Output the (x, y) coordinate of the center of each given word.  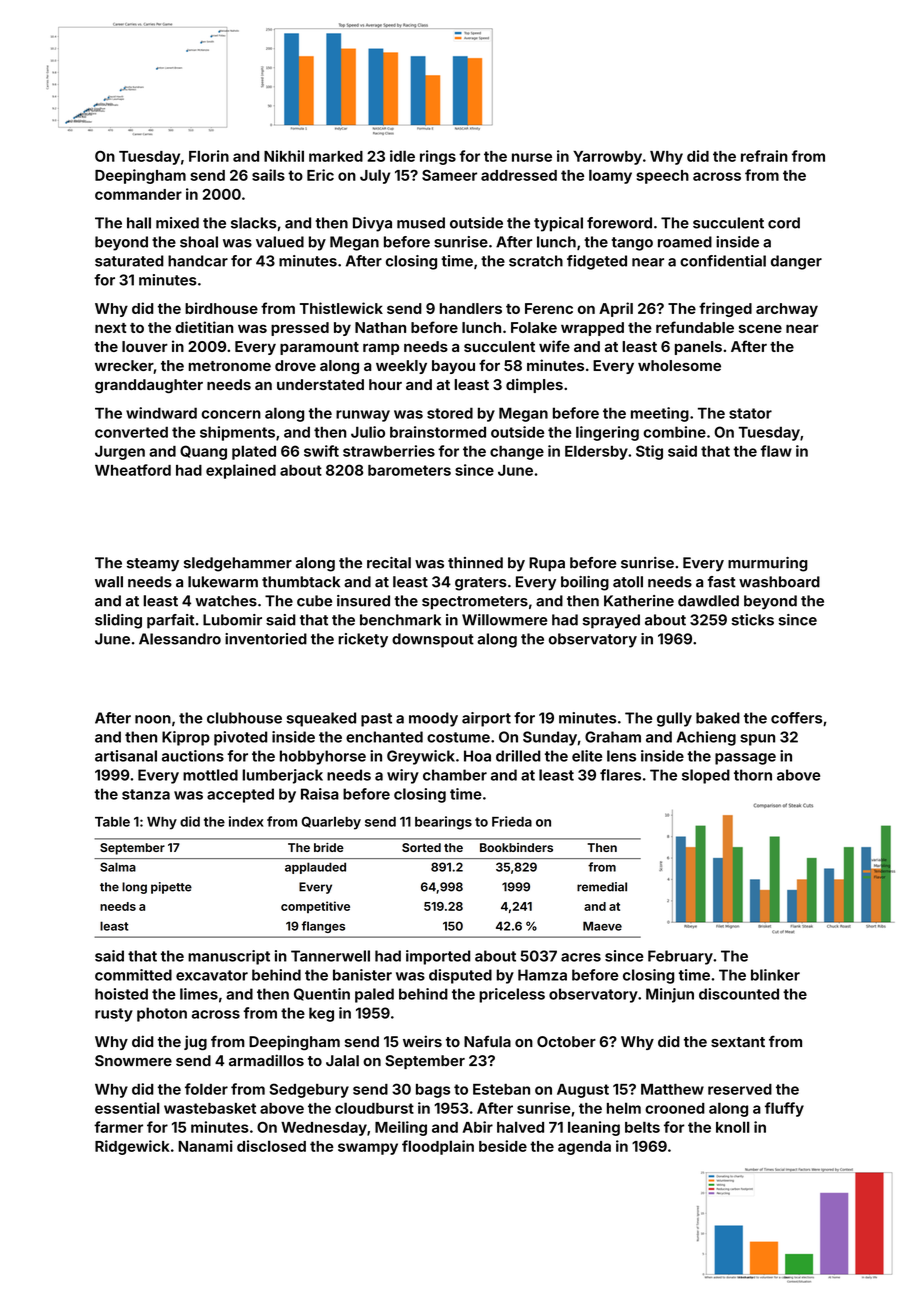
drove (295, 365)
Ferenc (549, 308)
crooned (675, 1108)
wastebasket (210, 1108)
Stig (649, 452)
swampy (368, 1149)
